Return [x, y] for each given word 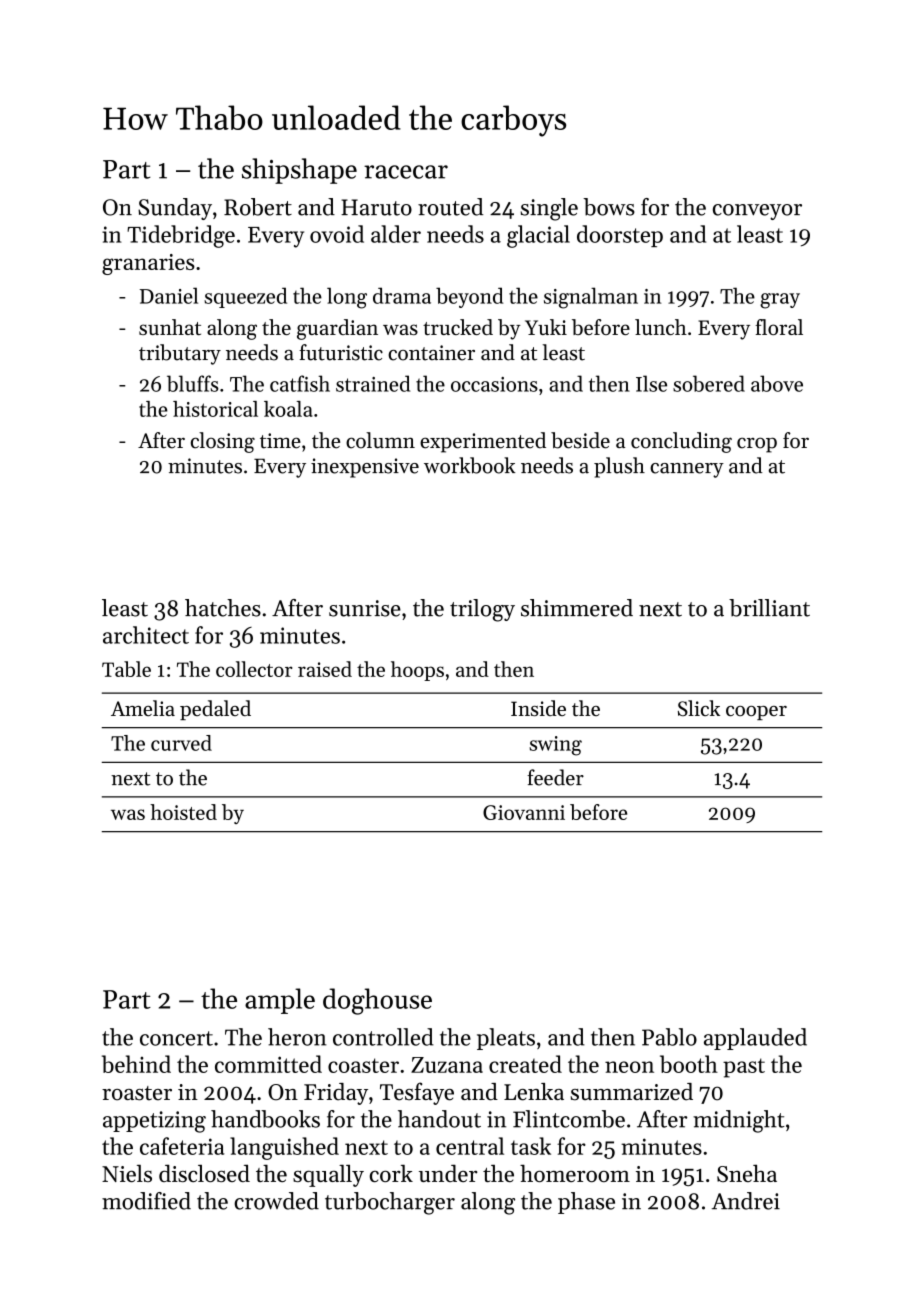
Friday [336, 1094]
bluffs [193, 383]
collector [254, 669]
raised [325, 669]
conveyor [757, 212]
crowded [276, 1201]
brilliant [769, 608]
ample [280, 1001]
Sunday [175, 209]
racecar [406, 172]
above [777, 383]
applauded [755, 1039]
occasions [494, 384]
